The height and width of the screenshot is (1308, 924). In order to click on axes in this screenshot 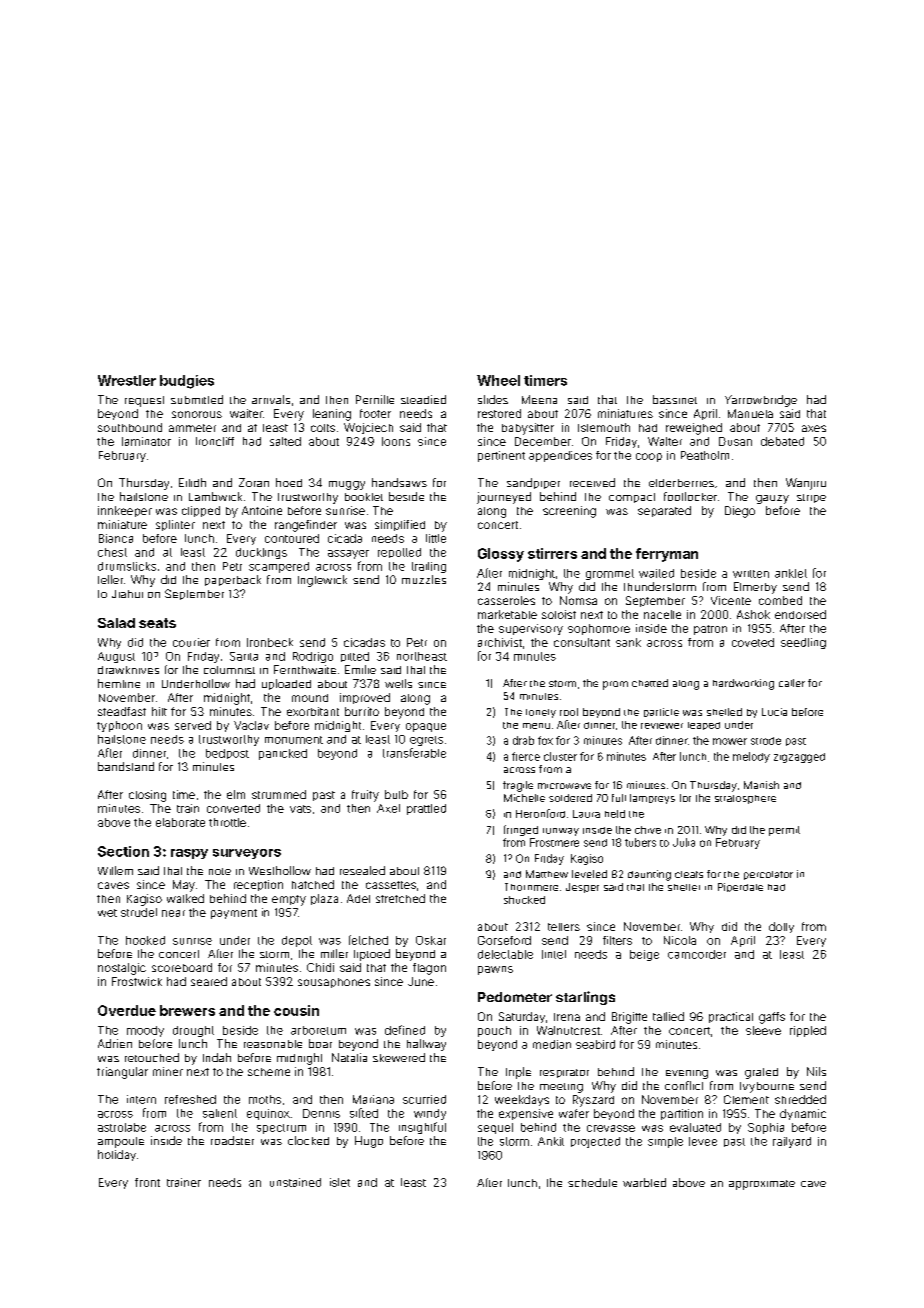, I will do `click(814, 428)`.
